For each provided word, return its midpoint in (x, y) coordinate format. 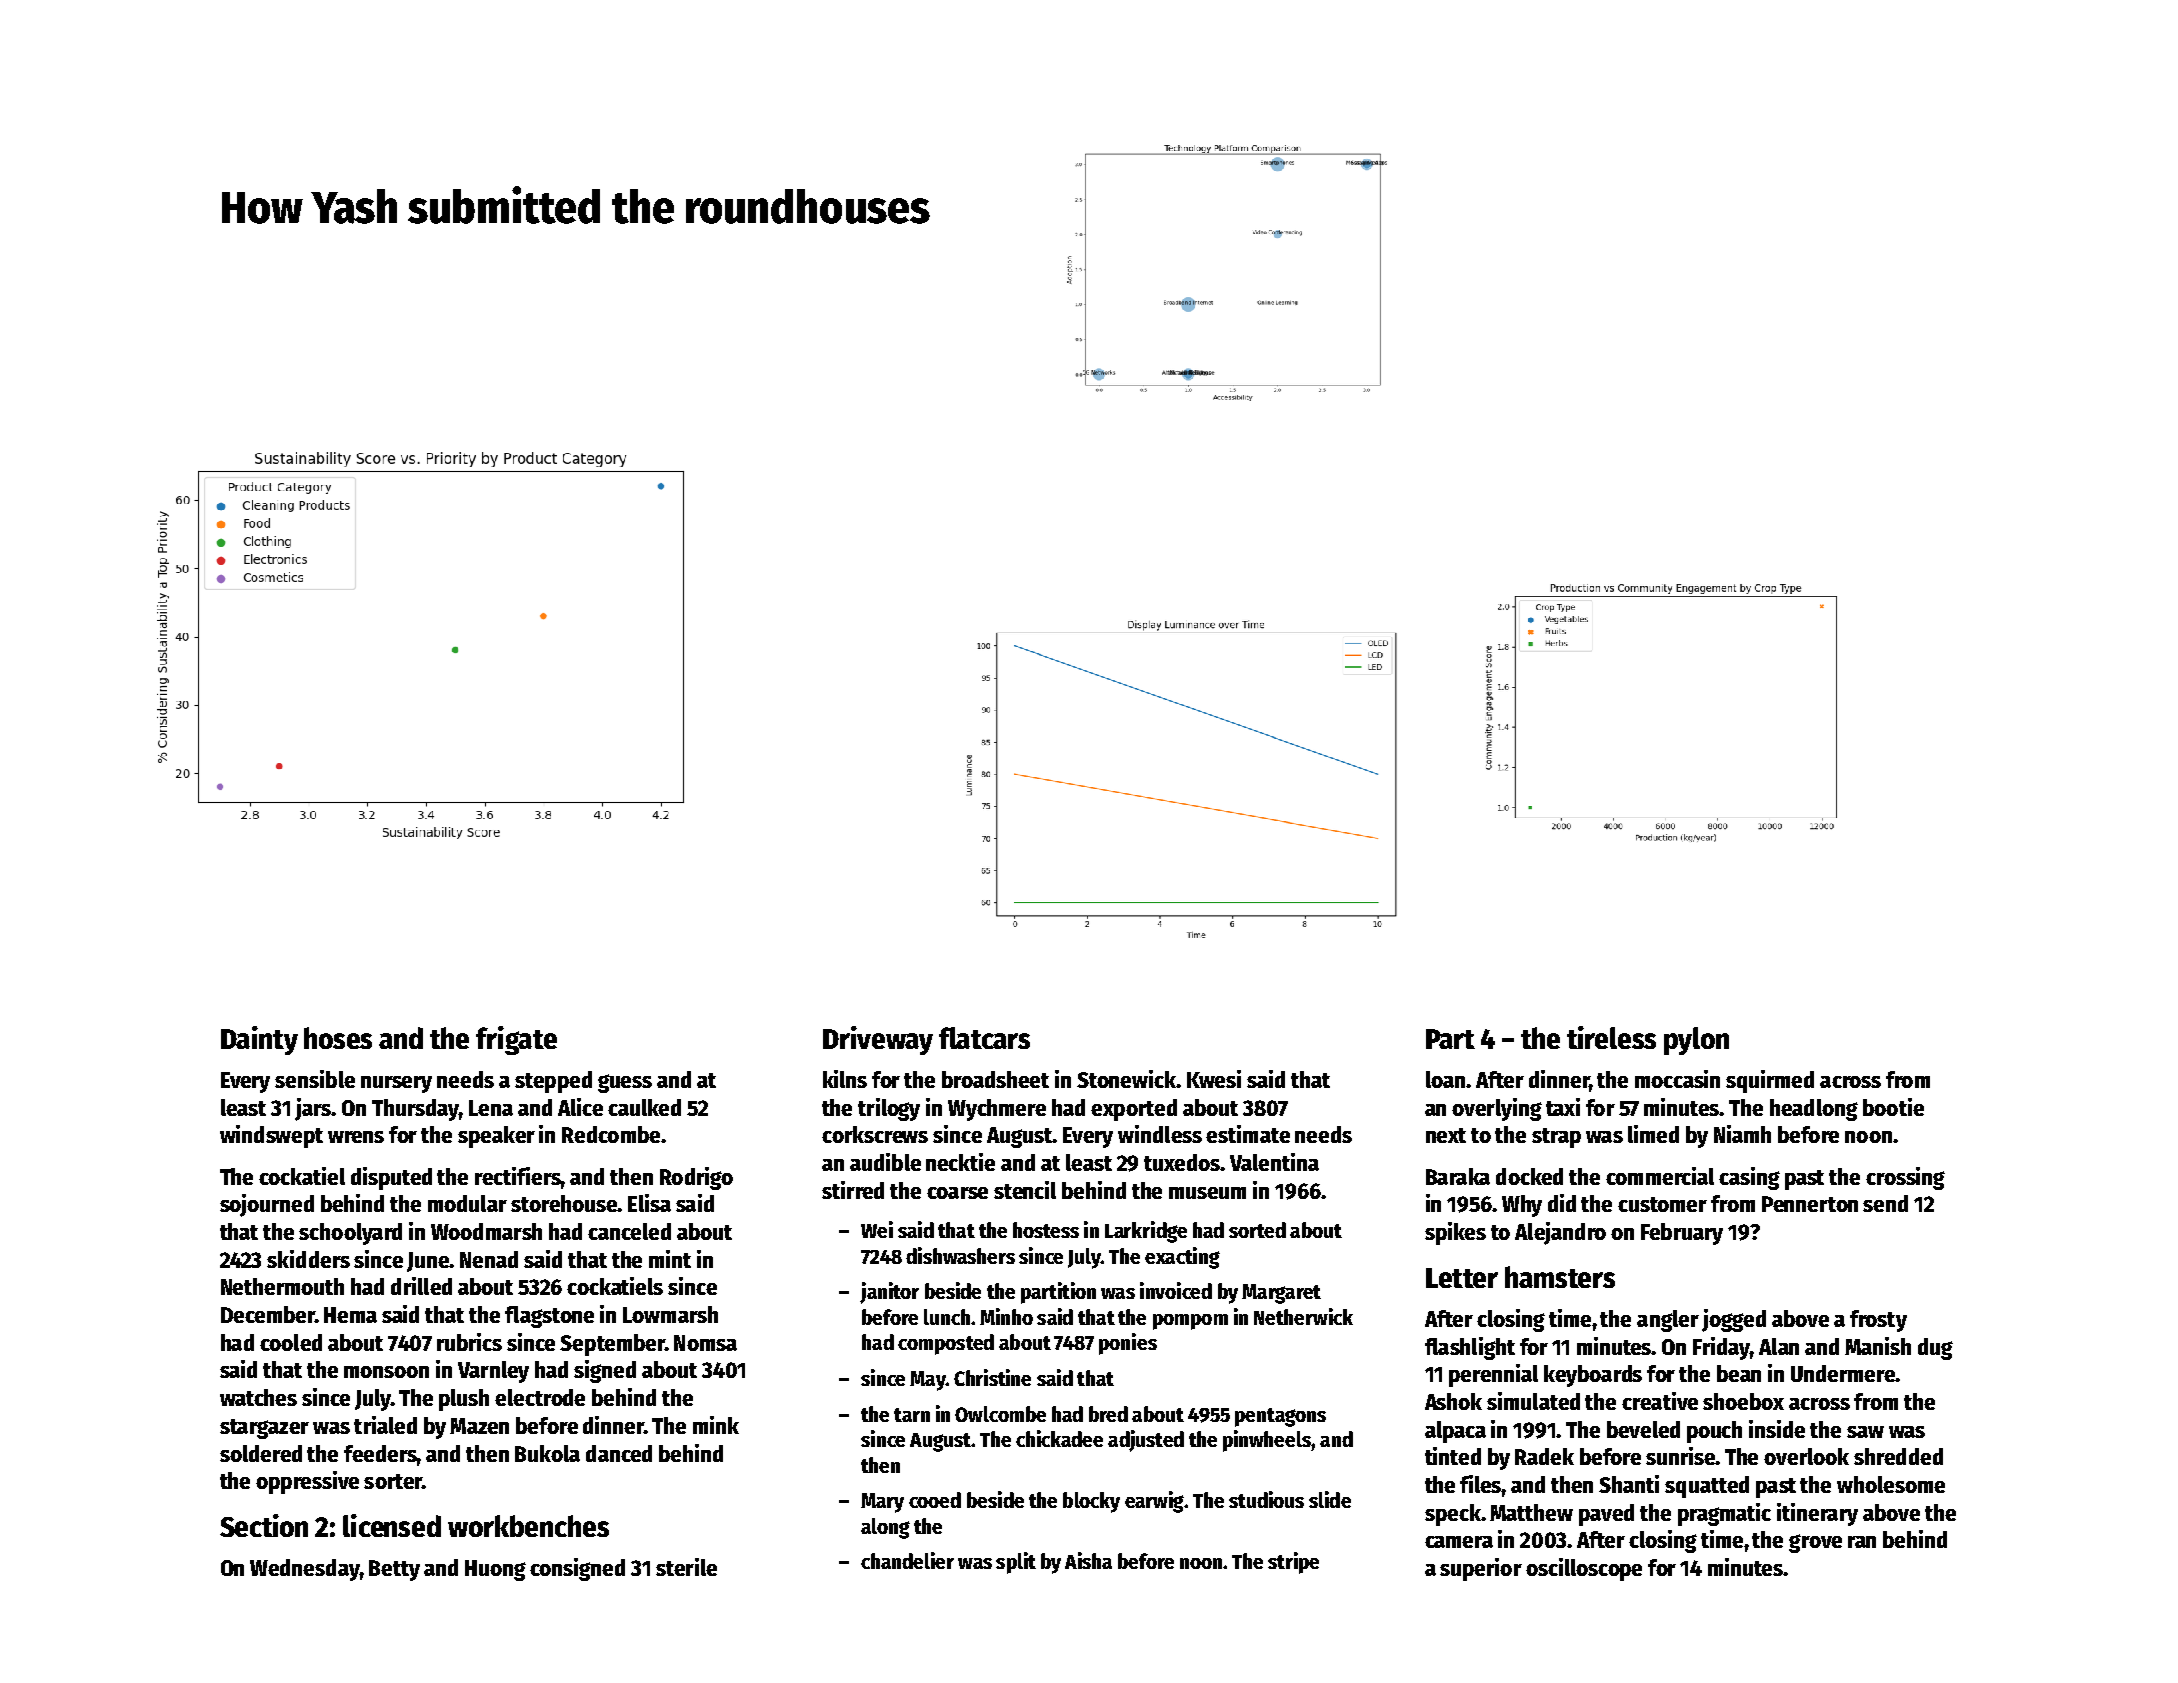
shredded (1898, 1456)
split (1016, 1563)
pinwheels (1267, 1441)
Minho (1006, 1316)
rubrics (469, 1342)
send (1885, 1203)
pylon (1696, 1041)
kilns (845, 1079)
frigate (516, 1040)
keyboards (1593, 1376)
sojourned (267, 1205)
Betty (394, 1570)
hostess (1046, 1230)
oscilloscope (1584, 1569)
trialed (385, 1425)
